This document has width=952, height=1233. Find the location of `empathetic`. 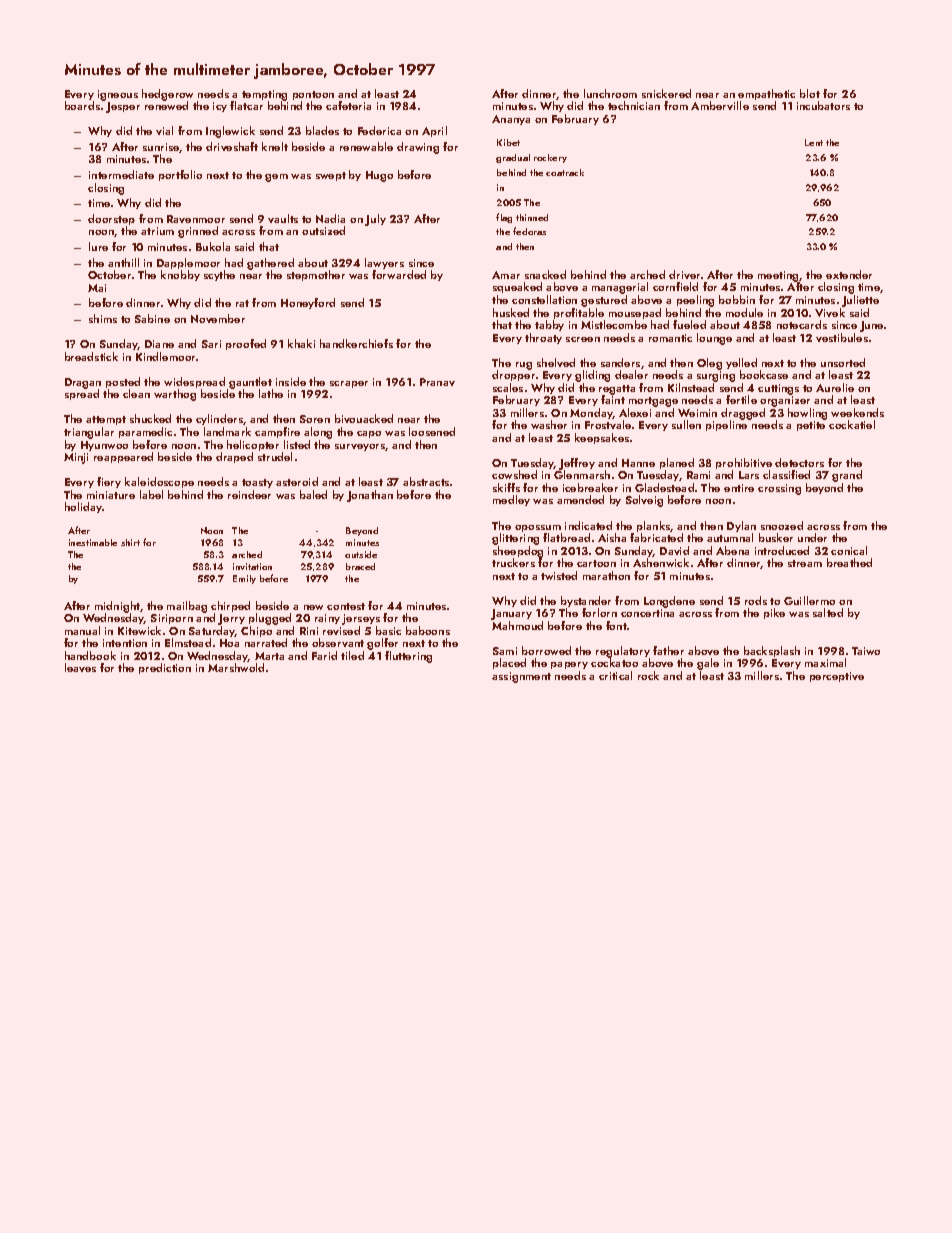

empathetic is located at coordinates (766, 94).
